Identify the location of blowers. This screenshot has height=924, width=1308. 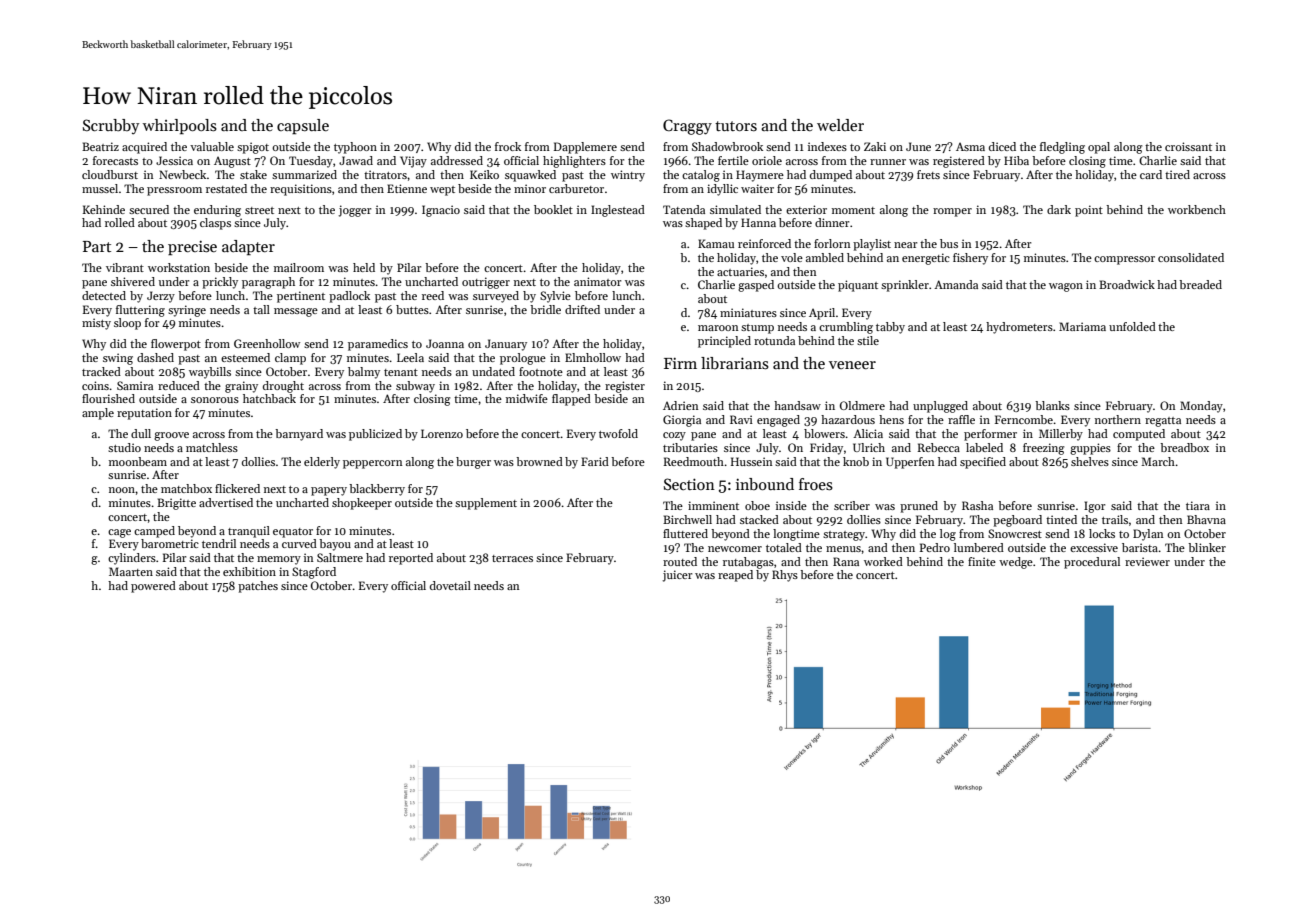
(824, 433).
